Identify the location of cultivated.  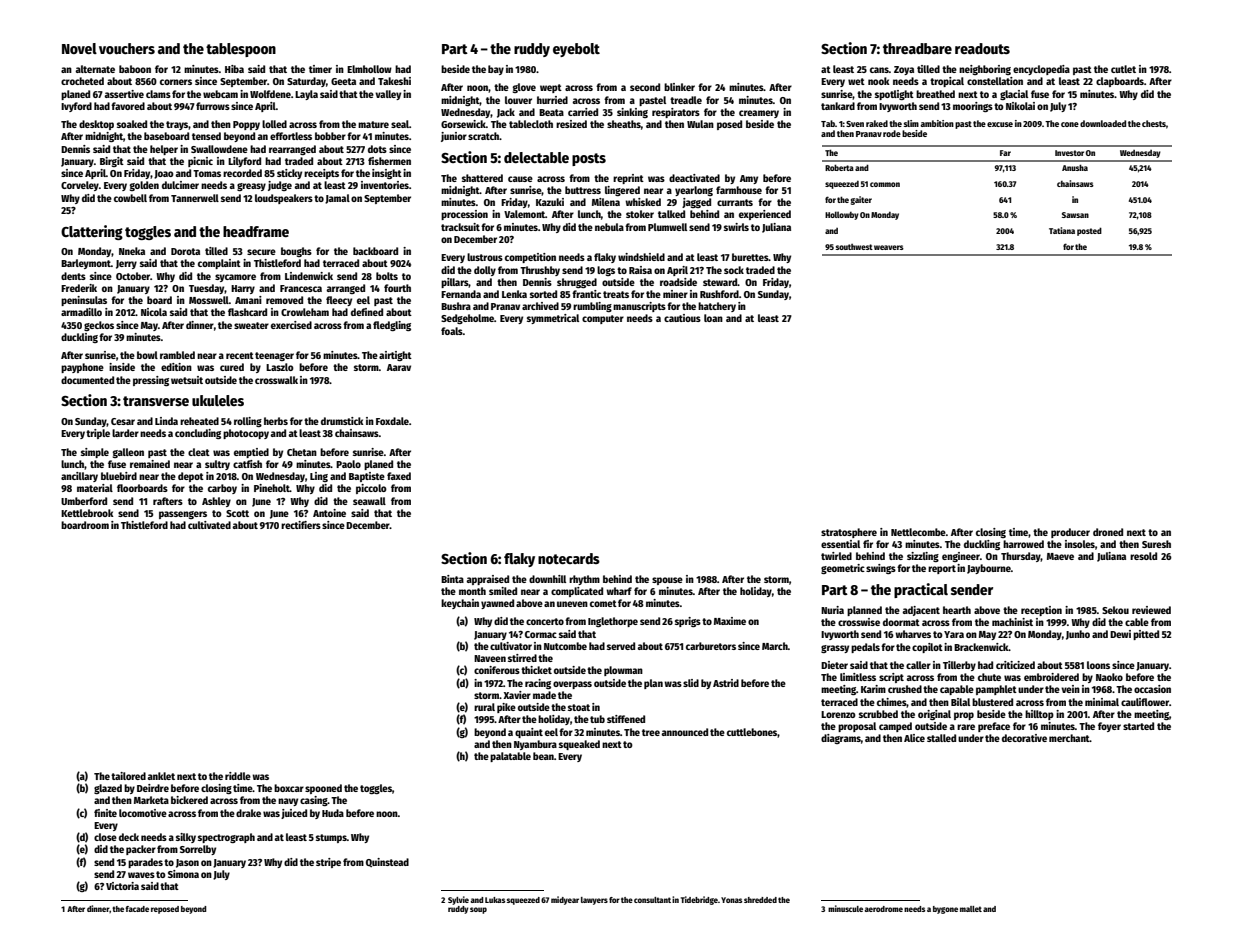
(209, 525).
